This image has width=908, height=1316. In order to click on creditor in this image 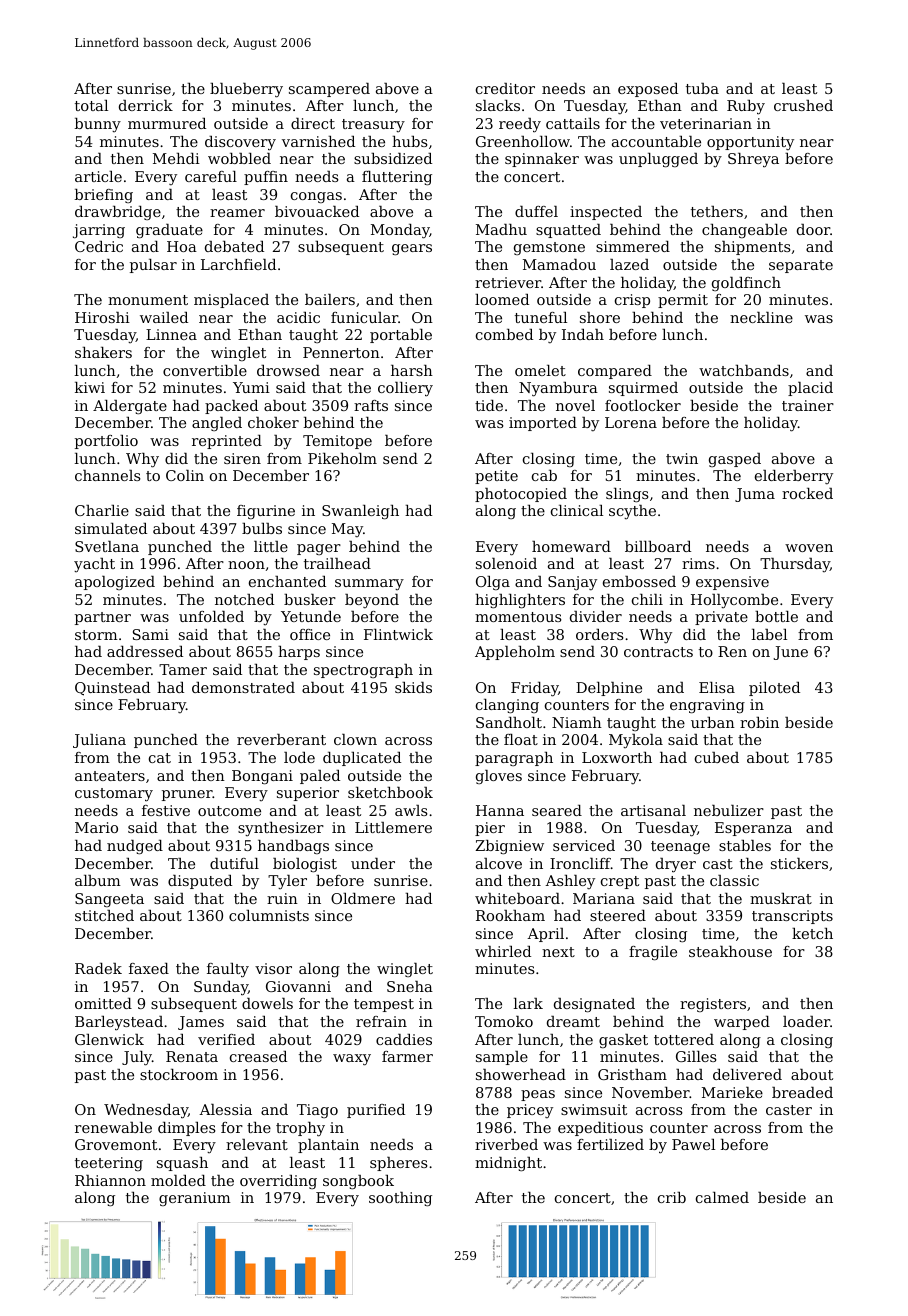, I will do `click(505, 88)`.
